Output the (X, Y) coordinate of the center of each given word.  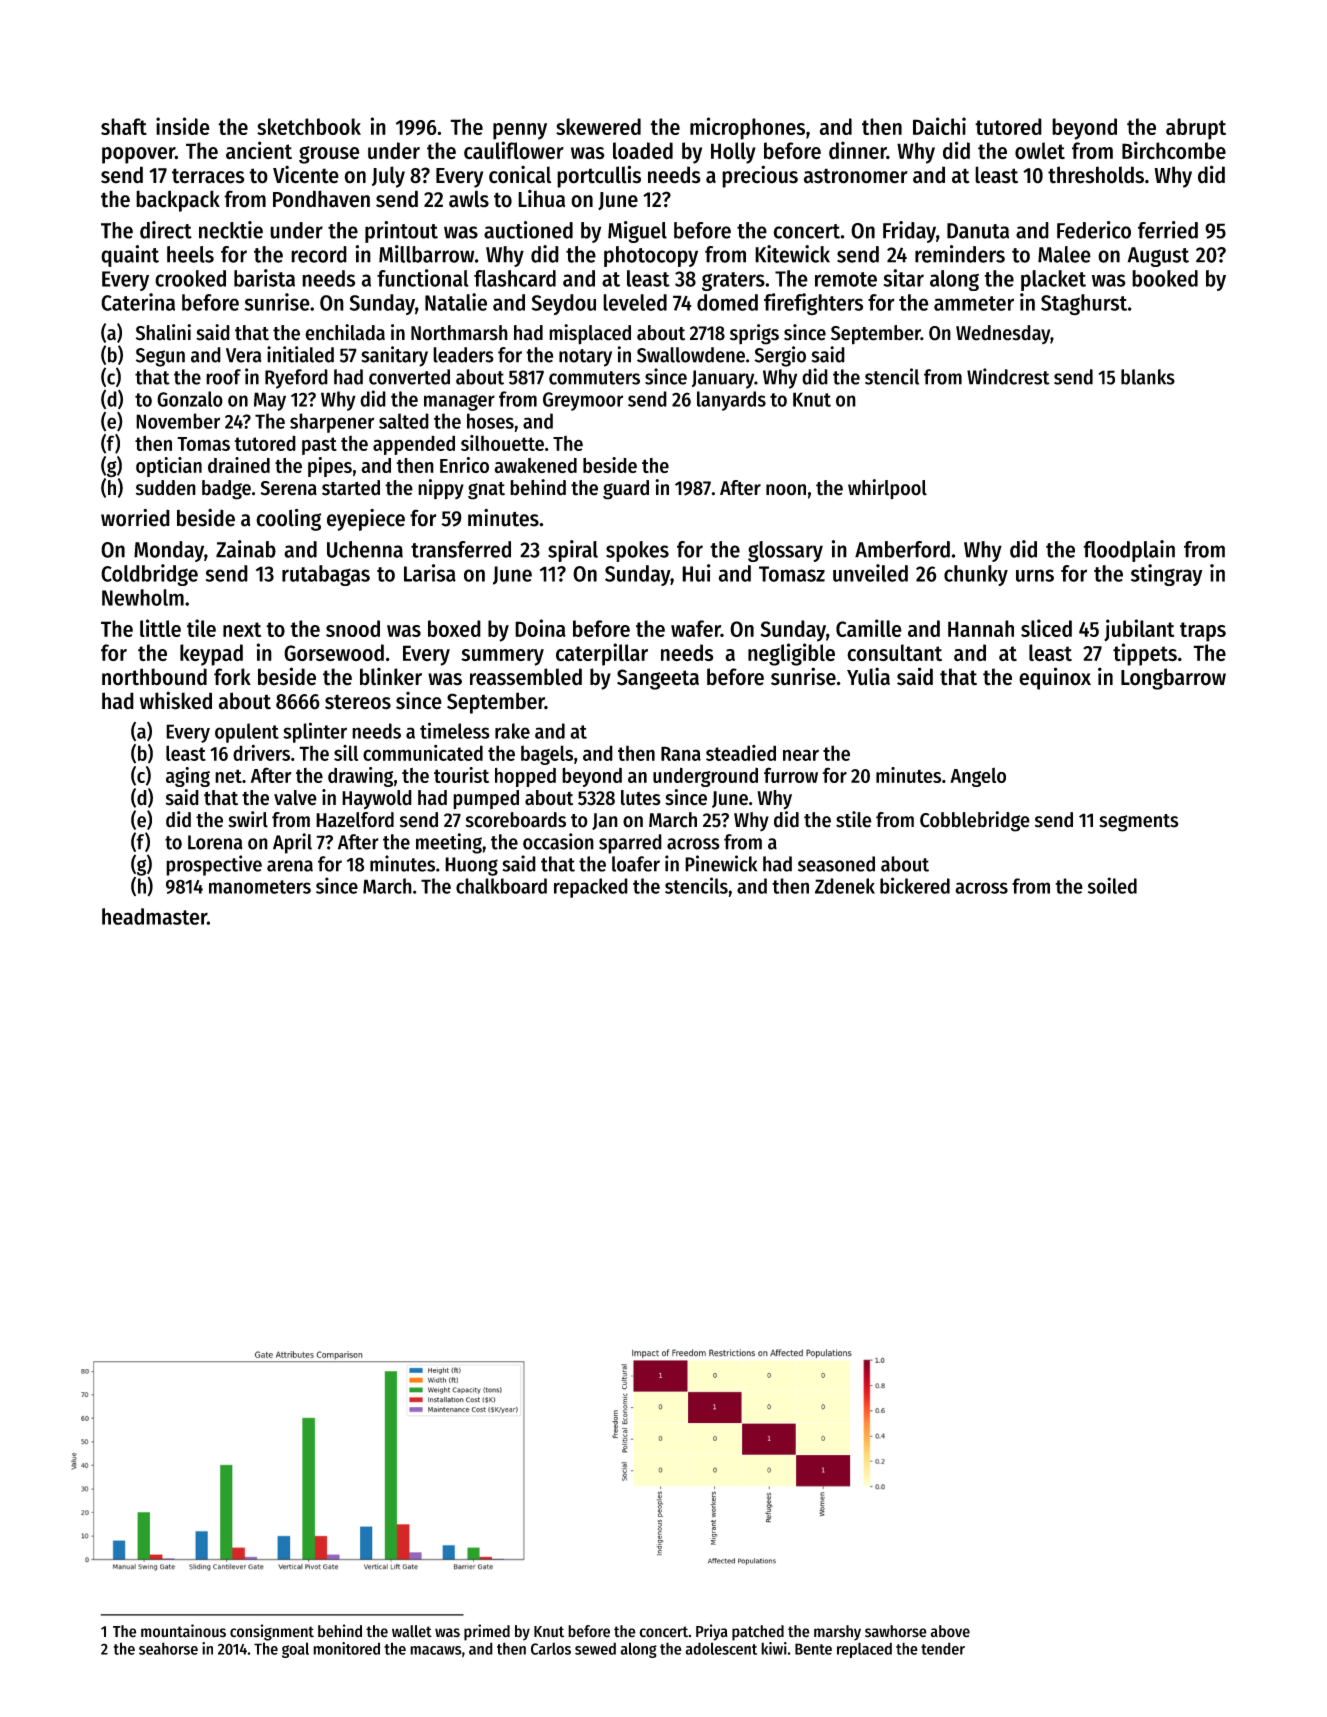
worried (135, 518)
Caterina (138, 302)
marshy (837, 1633)
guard (626, 490)
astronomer (856, 176)
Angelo (978, 777)
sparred (630, 844)
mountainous (183, 1631)
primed (487, 1632)
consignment (272, 1632)
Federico (1094, 230)
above (950, 1631)
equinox (1055, 678)
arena (290, 866)
